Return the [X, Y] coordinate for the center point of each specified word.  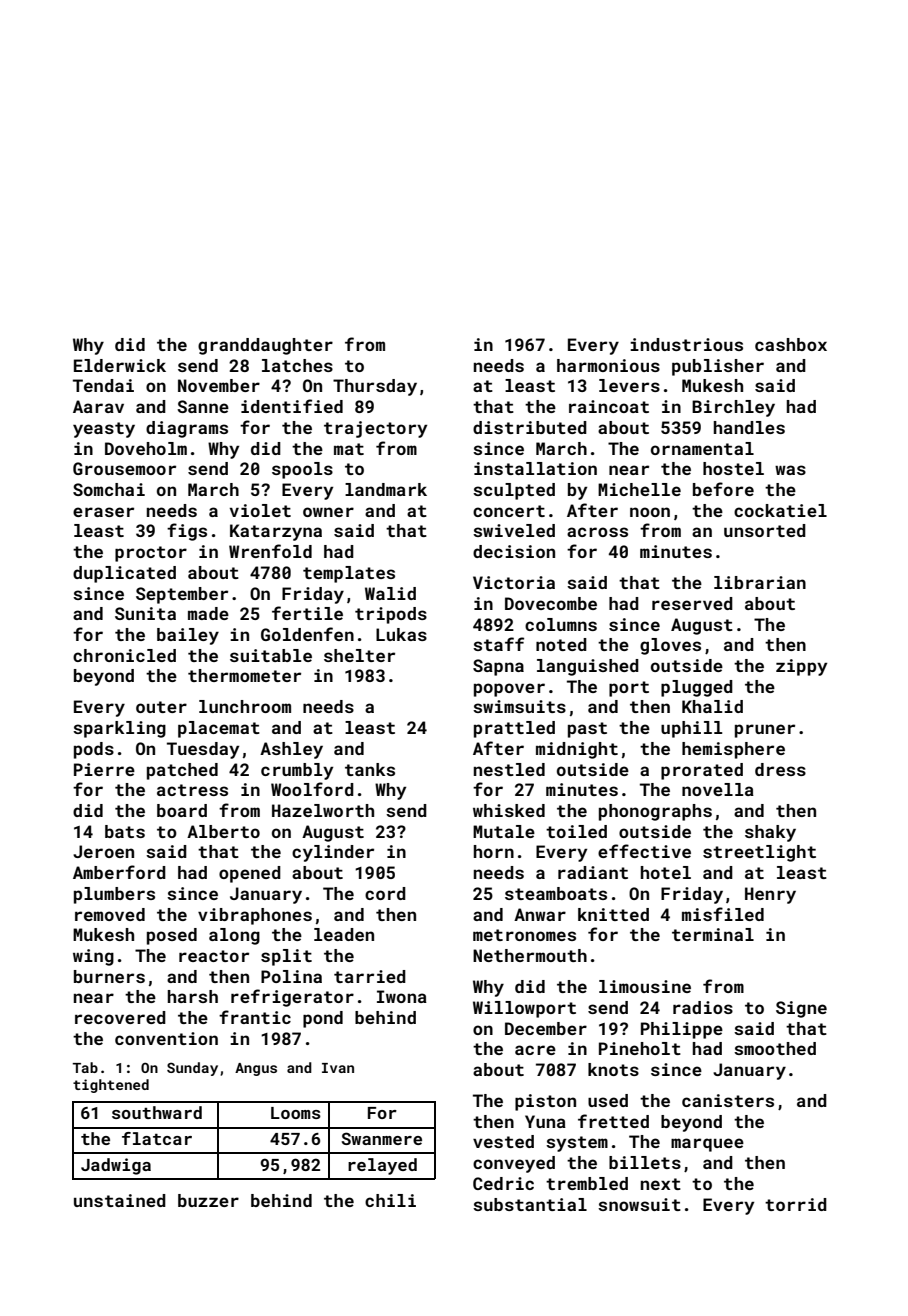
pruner [765, 731]
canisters [728, 1100]
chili [390, 1200]
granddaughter [265, 346]
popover [509, 690]
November [219, 385]
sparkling [119, 729]
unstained [120, 1200]
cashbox [791, 344]
